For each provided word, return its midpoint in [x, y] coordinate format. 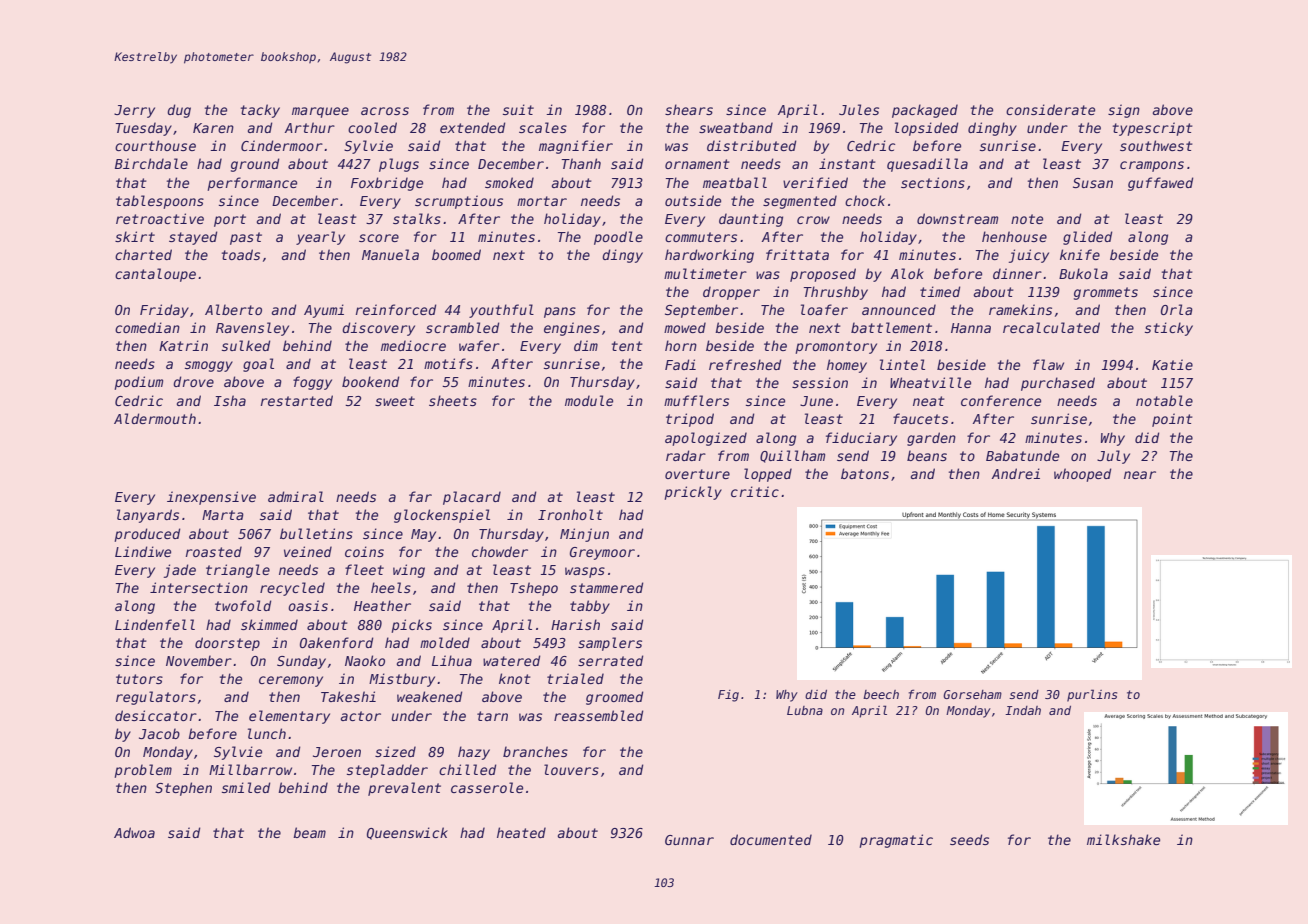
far [420, 496]
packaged [925, 111]
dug [179, 111]
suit [518, 109]
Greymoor [602, 553]
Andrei [1016, 473]
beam [309, 832]
